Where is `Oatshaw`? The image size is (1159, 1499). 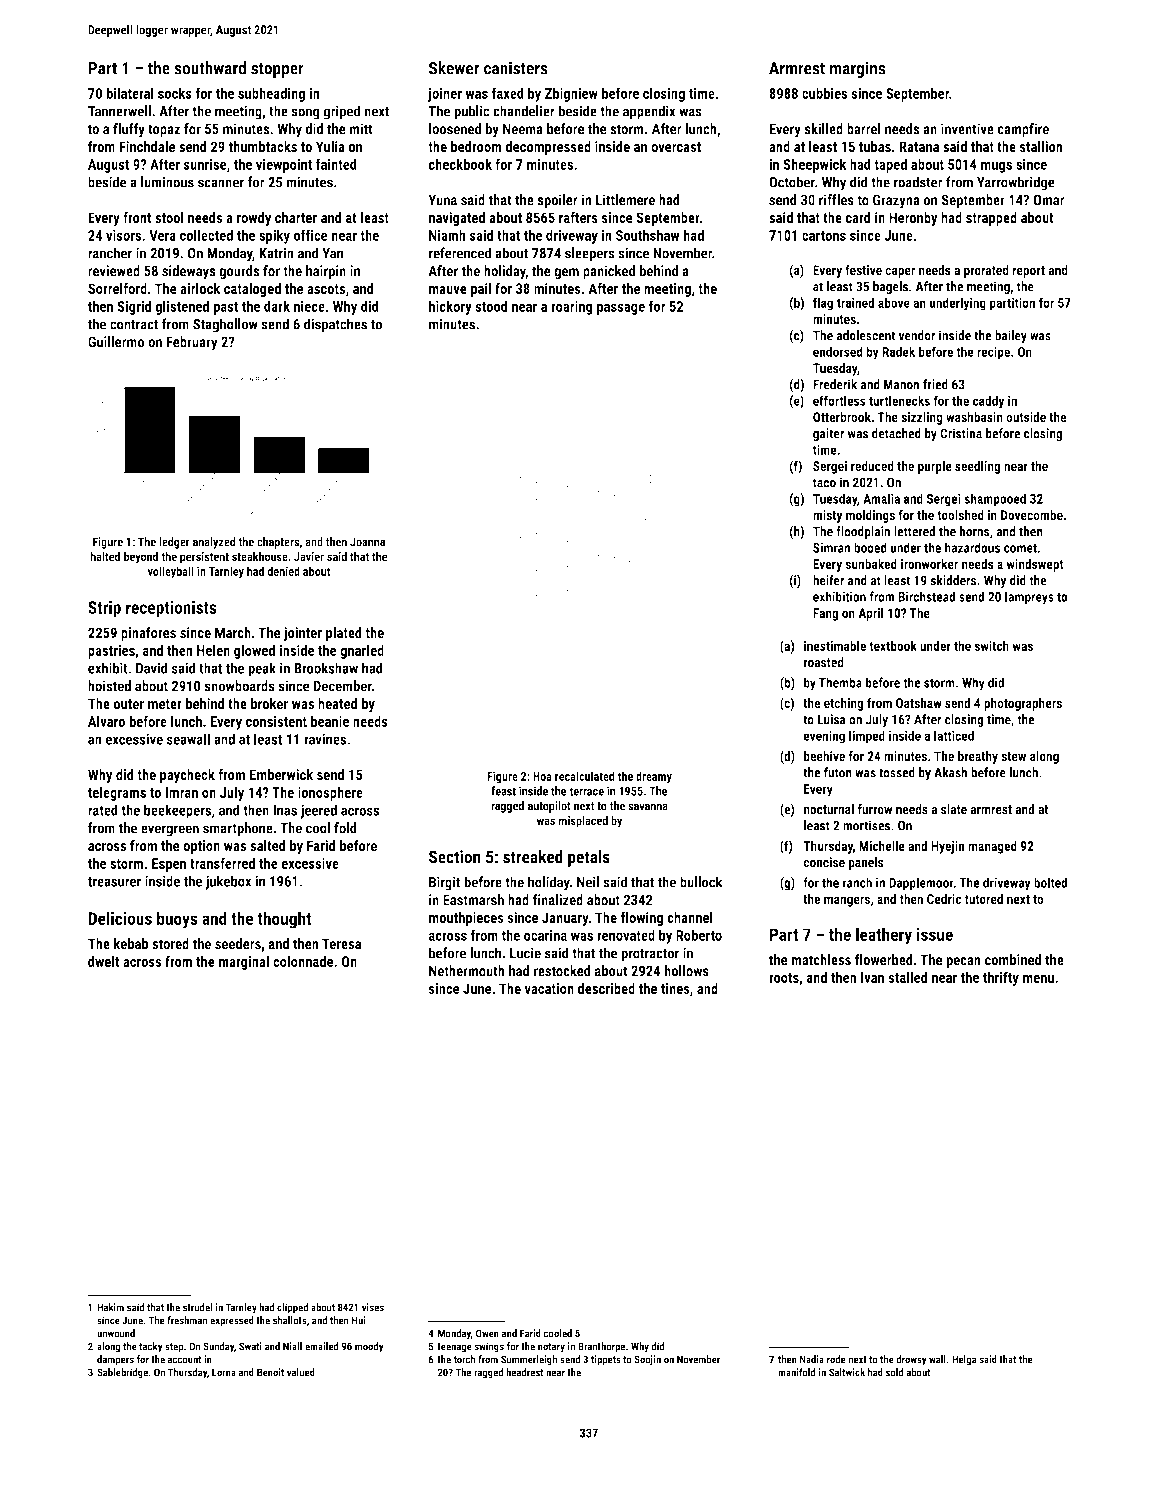 Oatshaw is located at coordinates (919, 702).
